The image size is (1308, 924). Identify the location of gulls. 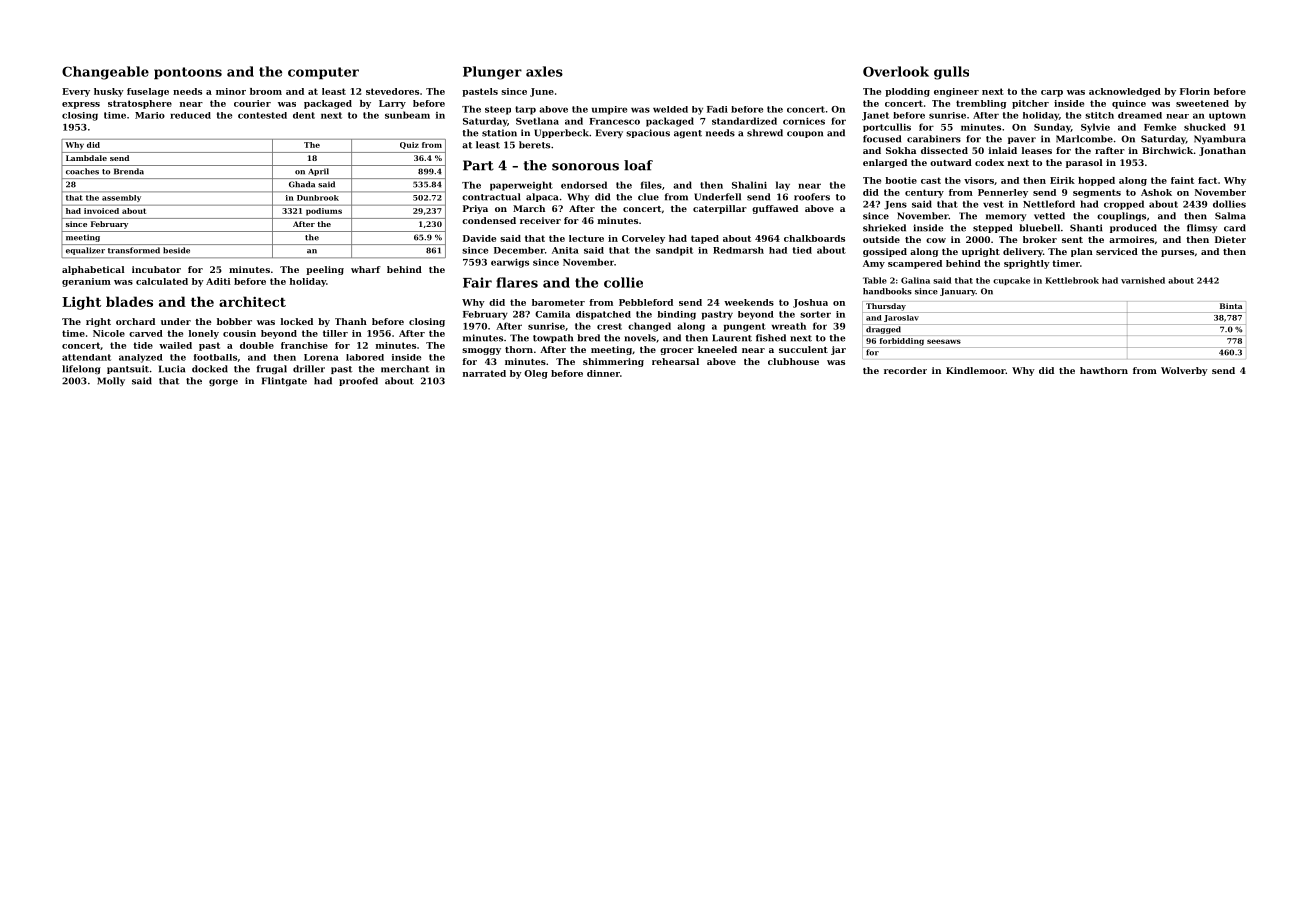
(951, 73).
